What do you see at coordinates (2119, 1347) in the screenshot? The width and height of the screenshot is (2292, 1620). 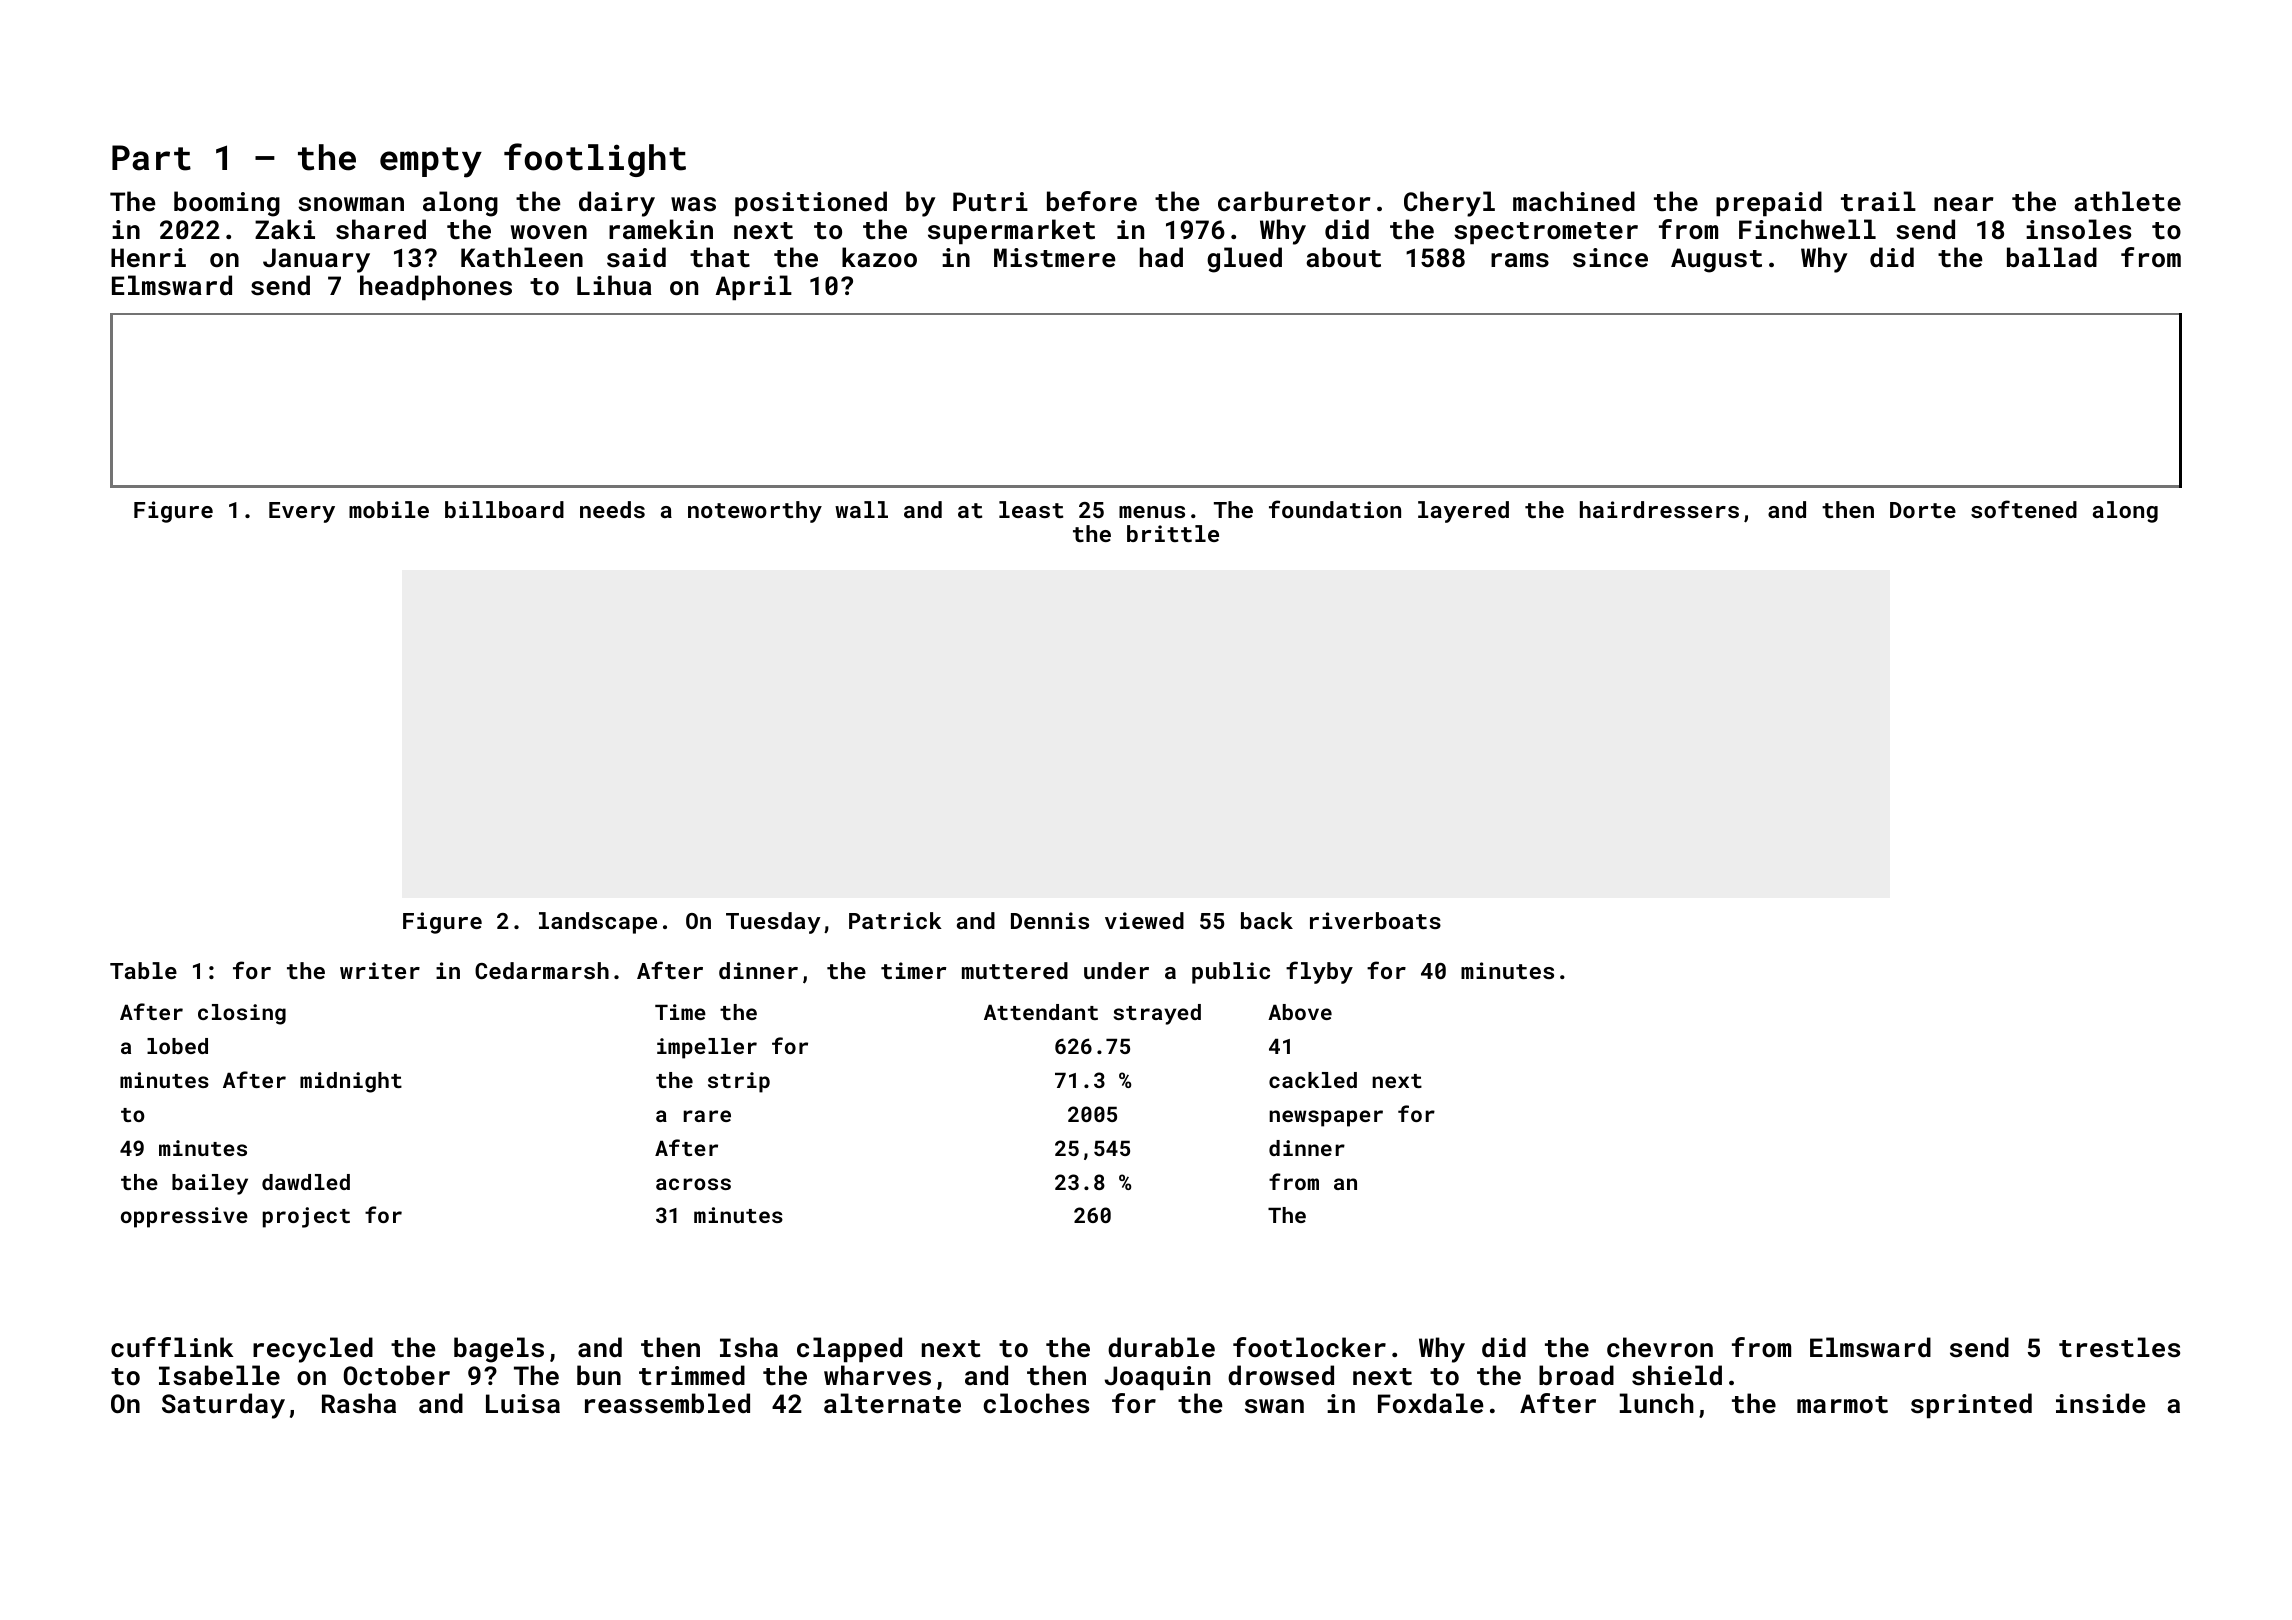 I see `trestles` at bounding box center [2119, 1347].
